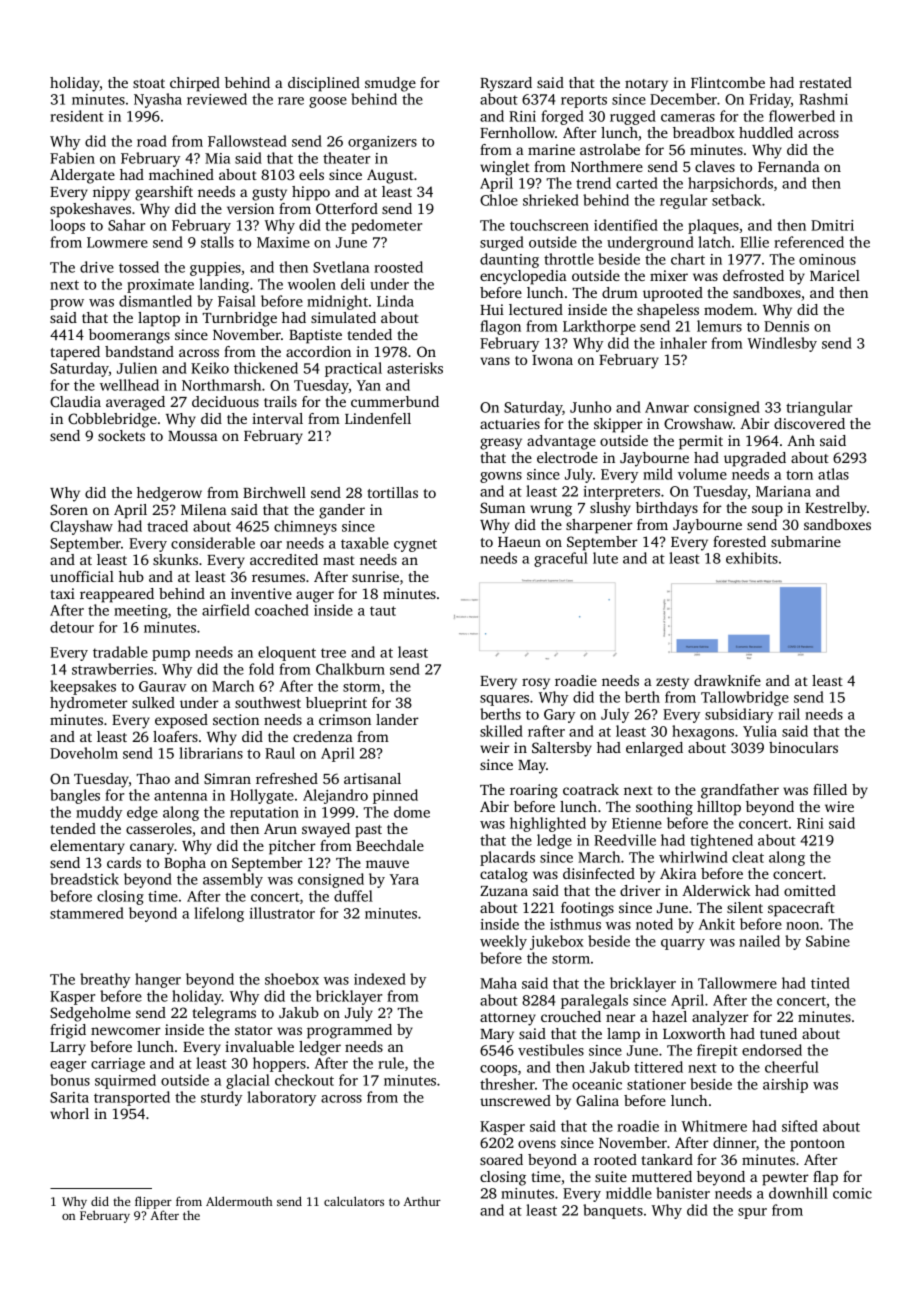 The image size is (924, 1308). Describe the element at coordinates (502, 243) in the page. I see `surged` at that location.
